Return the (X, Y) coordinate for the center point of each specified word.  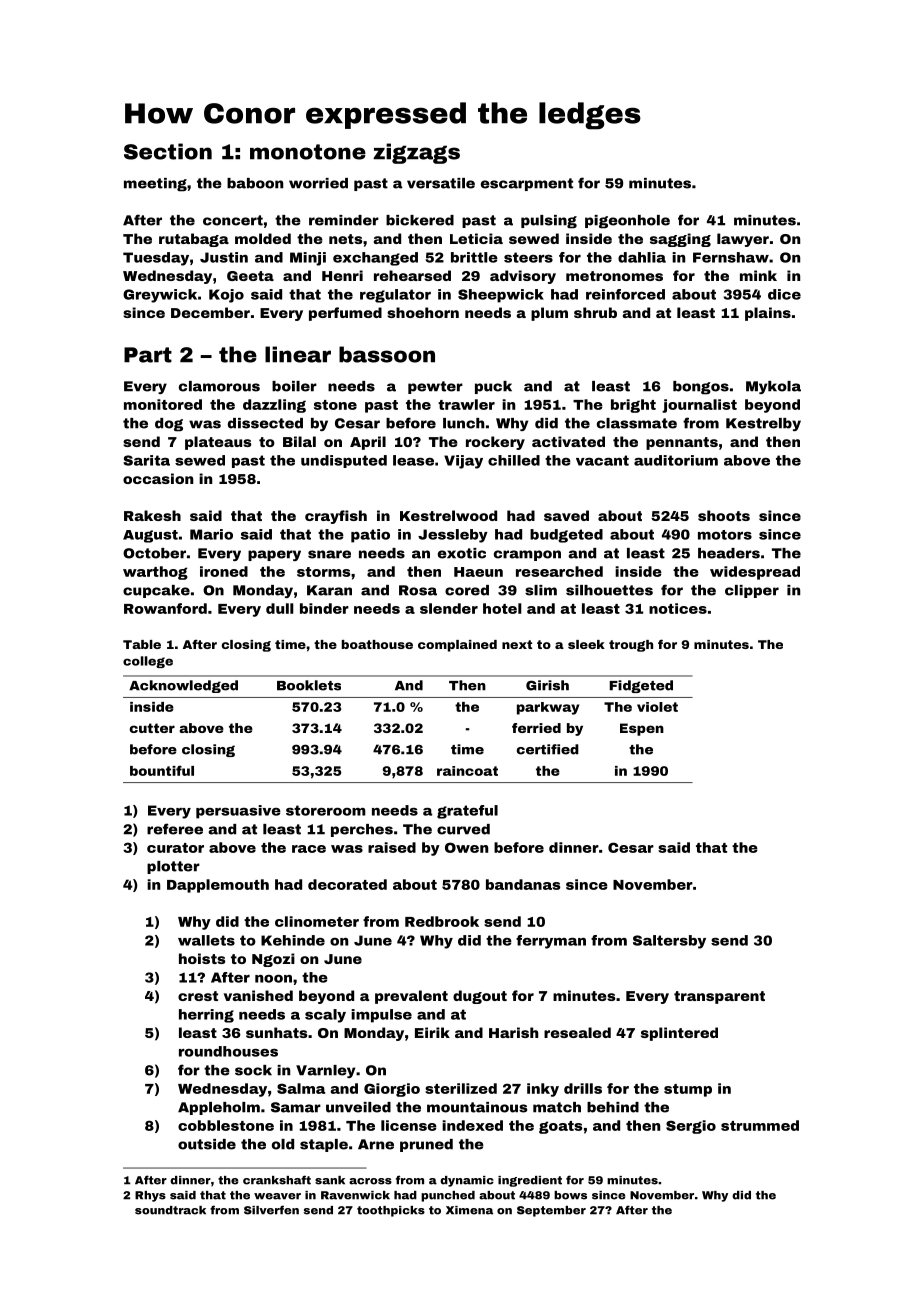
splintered (679, 1034)
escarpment (527, 184)
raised (392, 847)
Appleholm (219, 1108)
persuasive (238, 812)
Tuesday (156, 259)
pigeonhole (627, 222)
